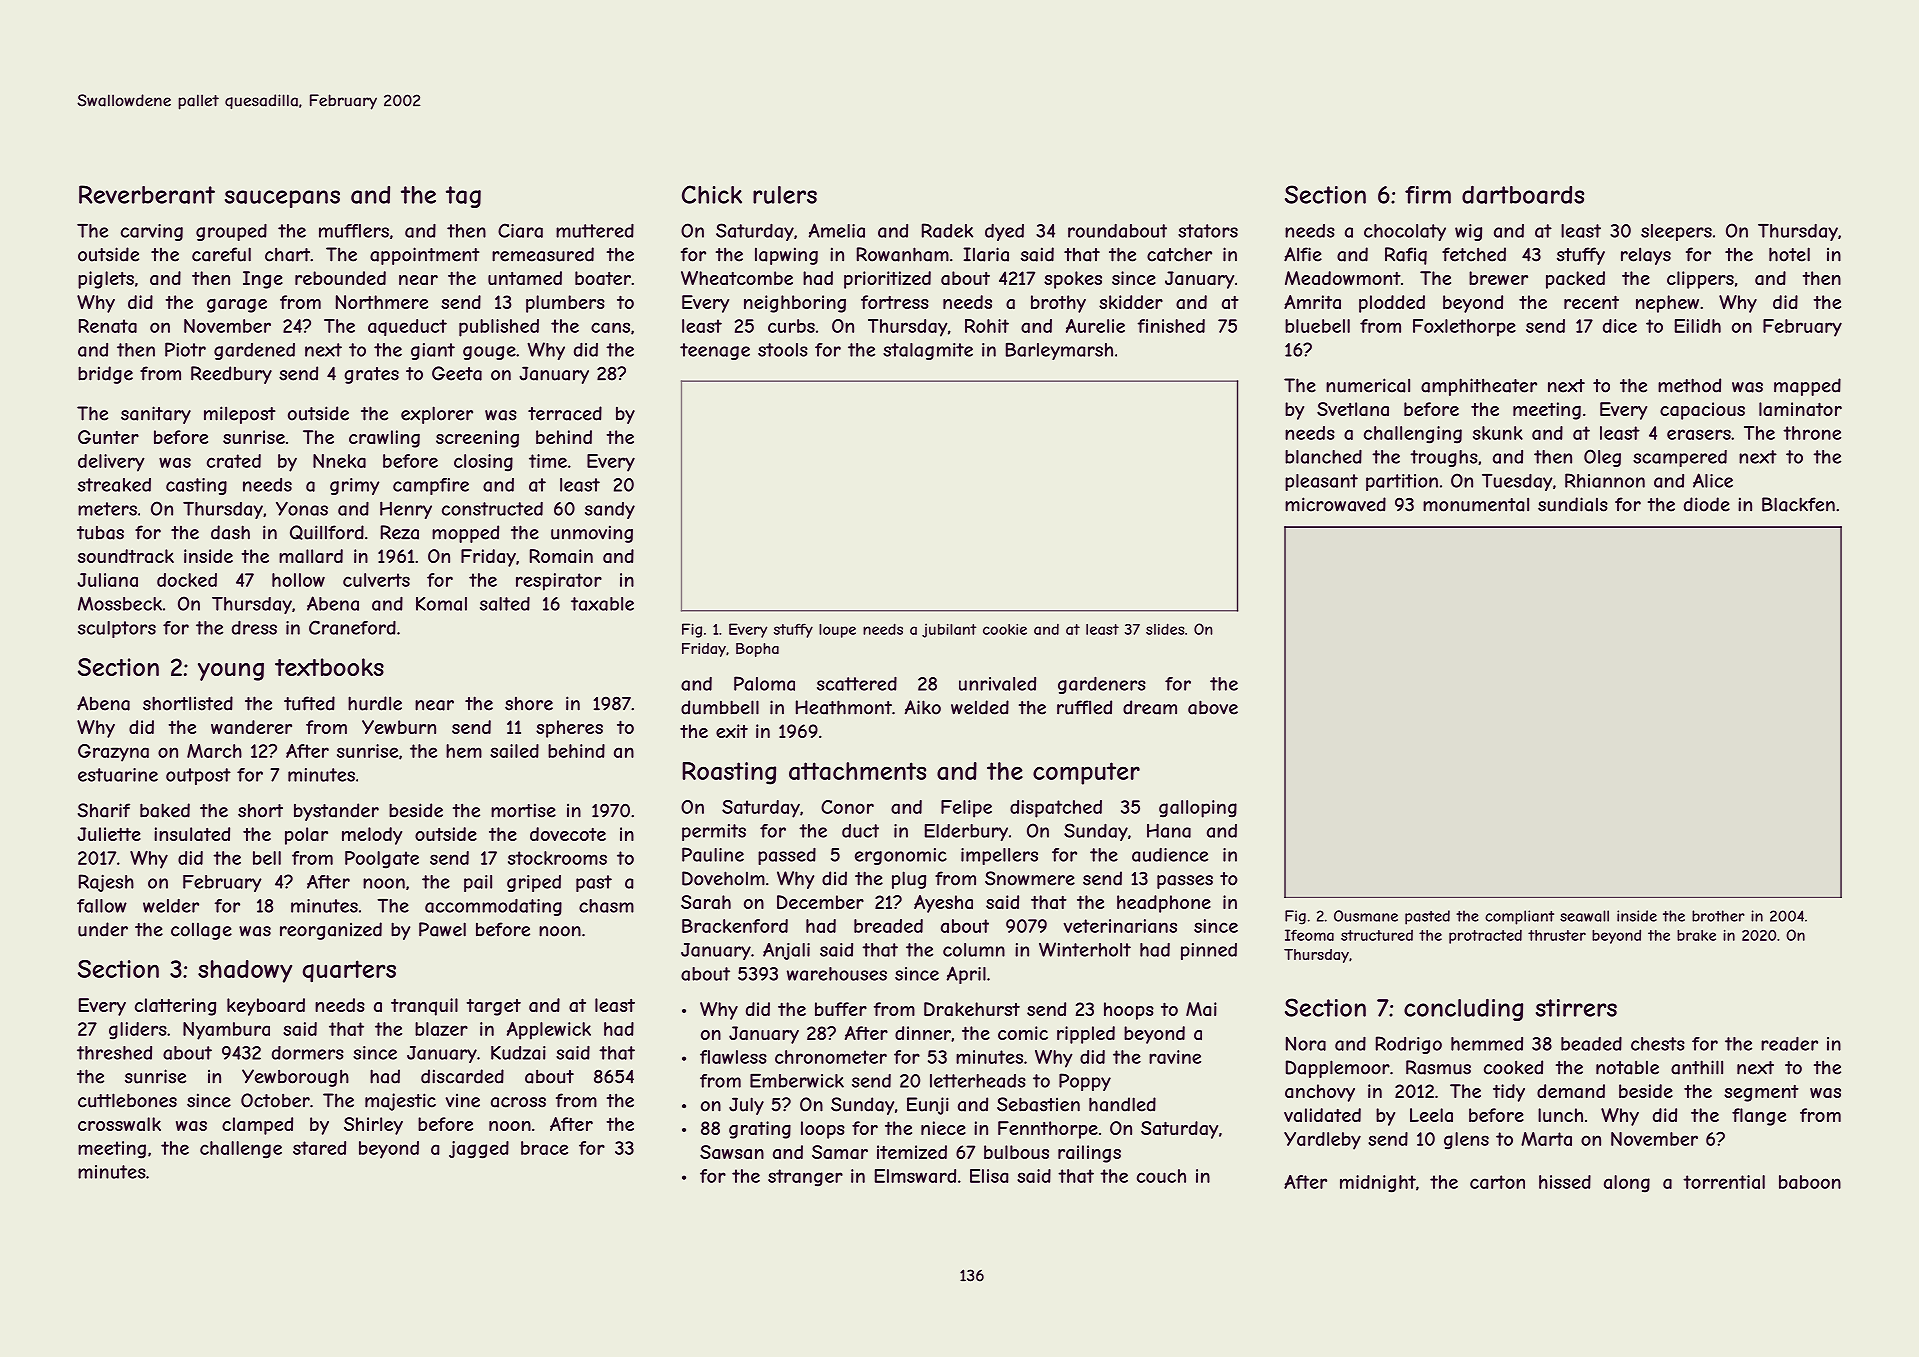  I want to click on dartboards, so click(1523, 194).
